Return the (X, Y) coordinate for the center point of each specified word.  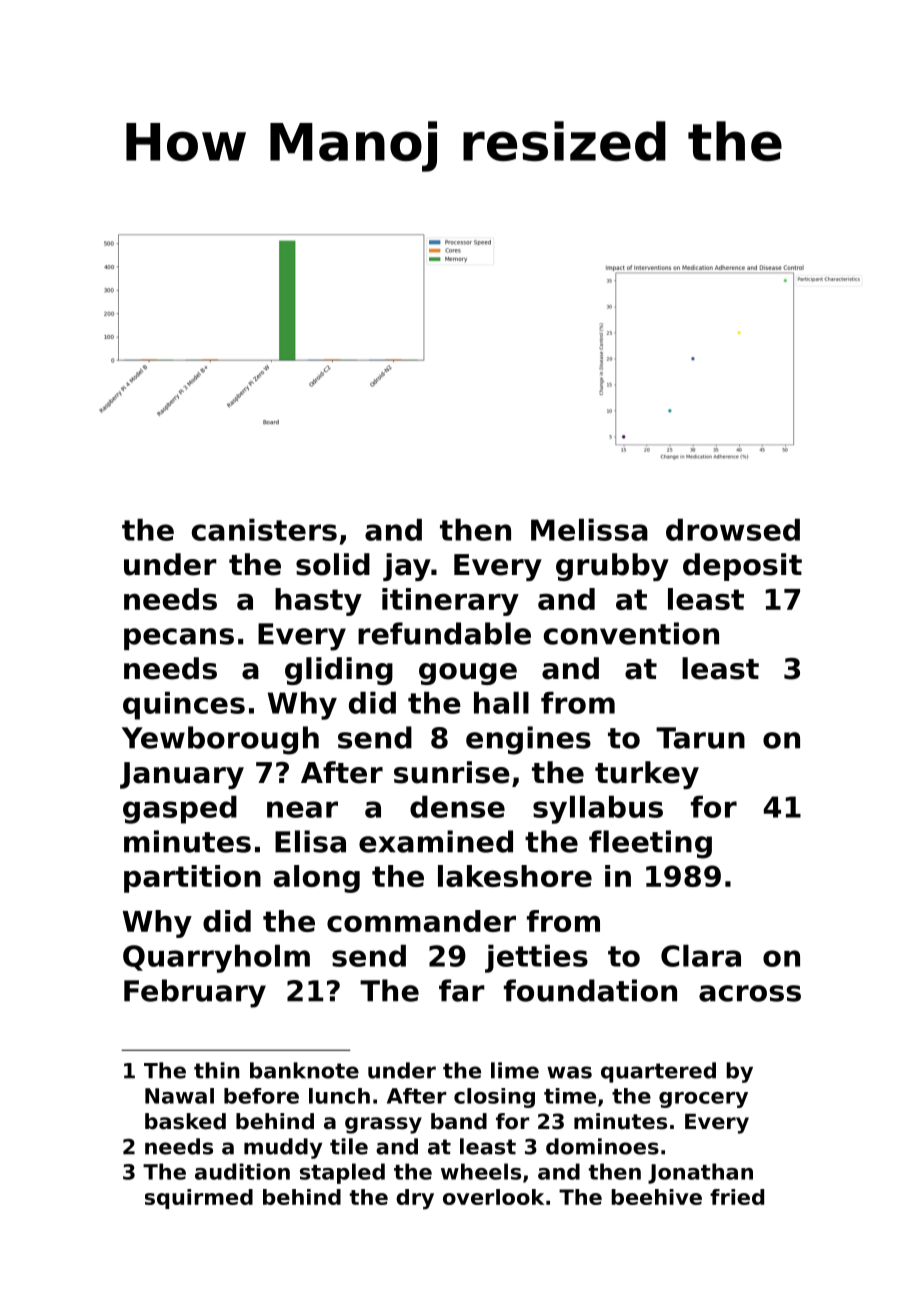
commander (421, 921)
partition (192, 879)
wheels (481, 1171)
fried (737, 1197)
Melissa (589, 529)
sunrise (452, 772)
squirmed (199, 1199)
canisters (264, 529)
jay (407, 567)
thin (217, 1070)
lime (515, 1070)
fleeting (650, 844)
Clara (701, 955)
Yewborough (220, 740)
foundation (590, 990)
